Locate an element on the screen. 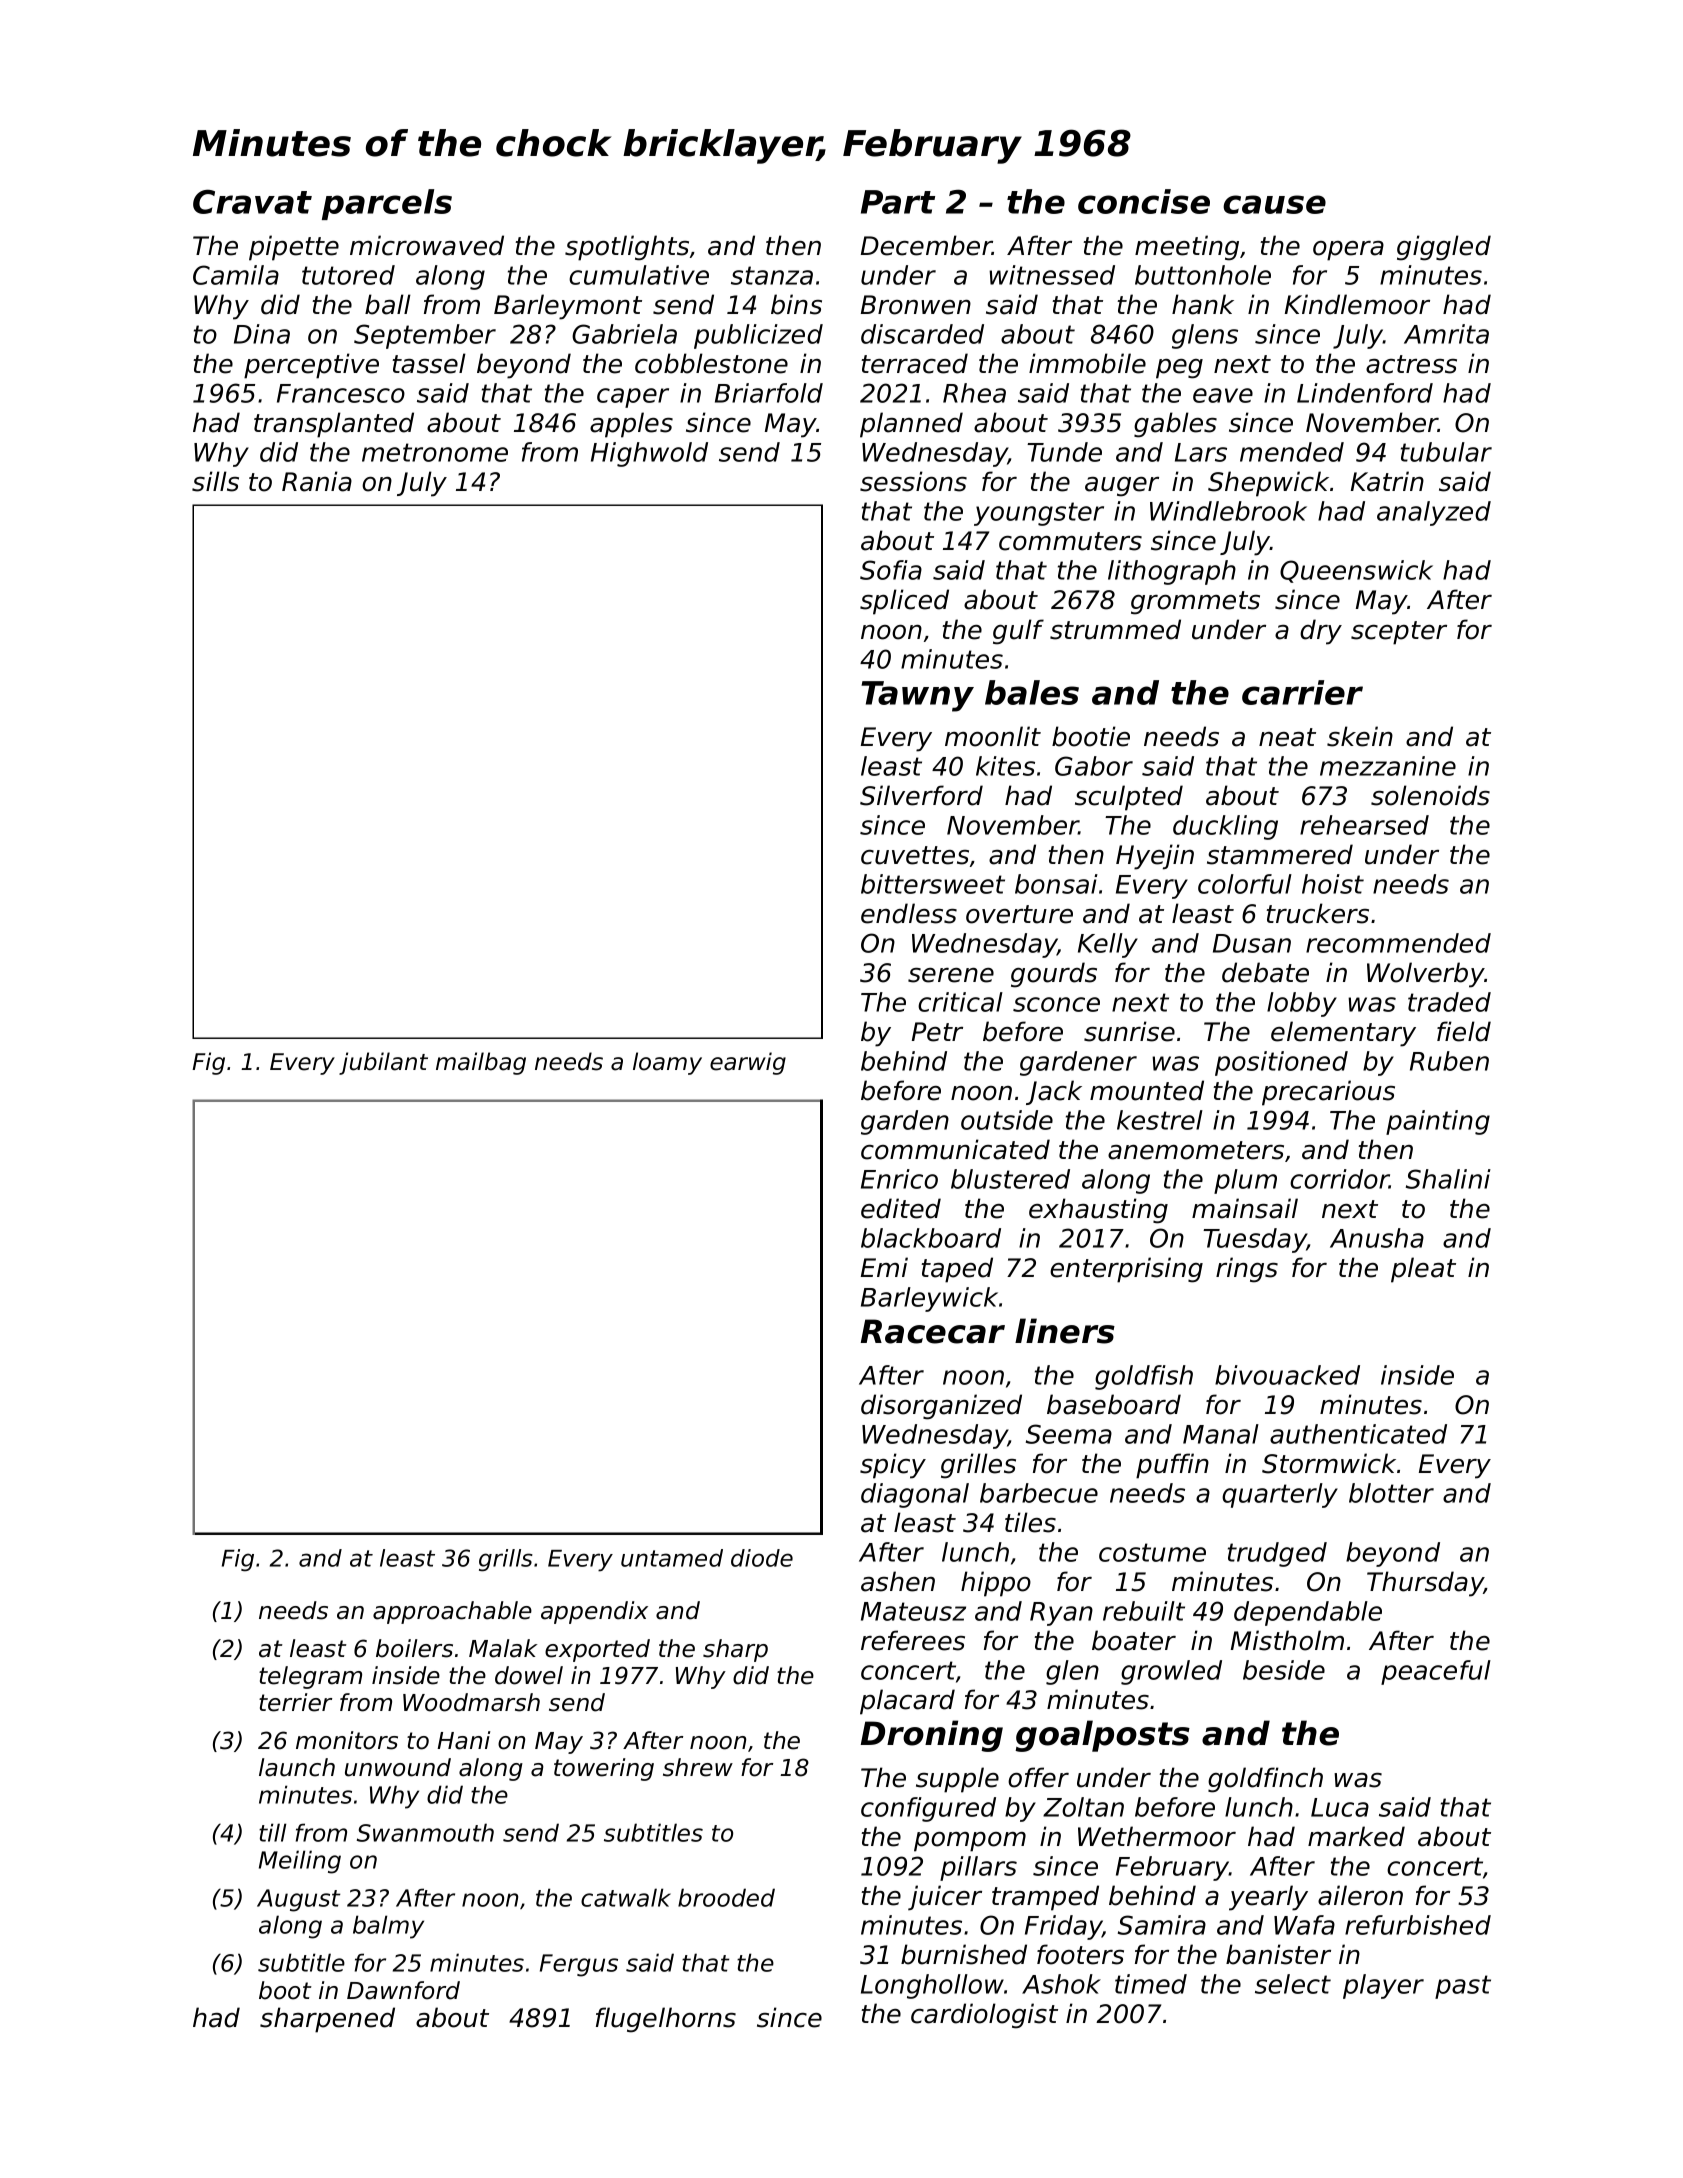 The image size is (1683, 2178). grommets is located at coordinates (1195, 603).
